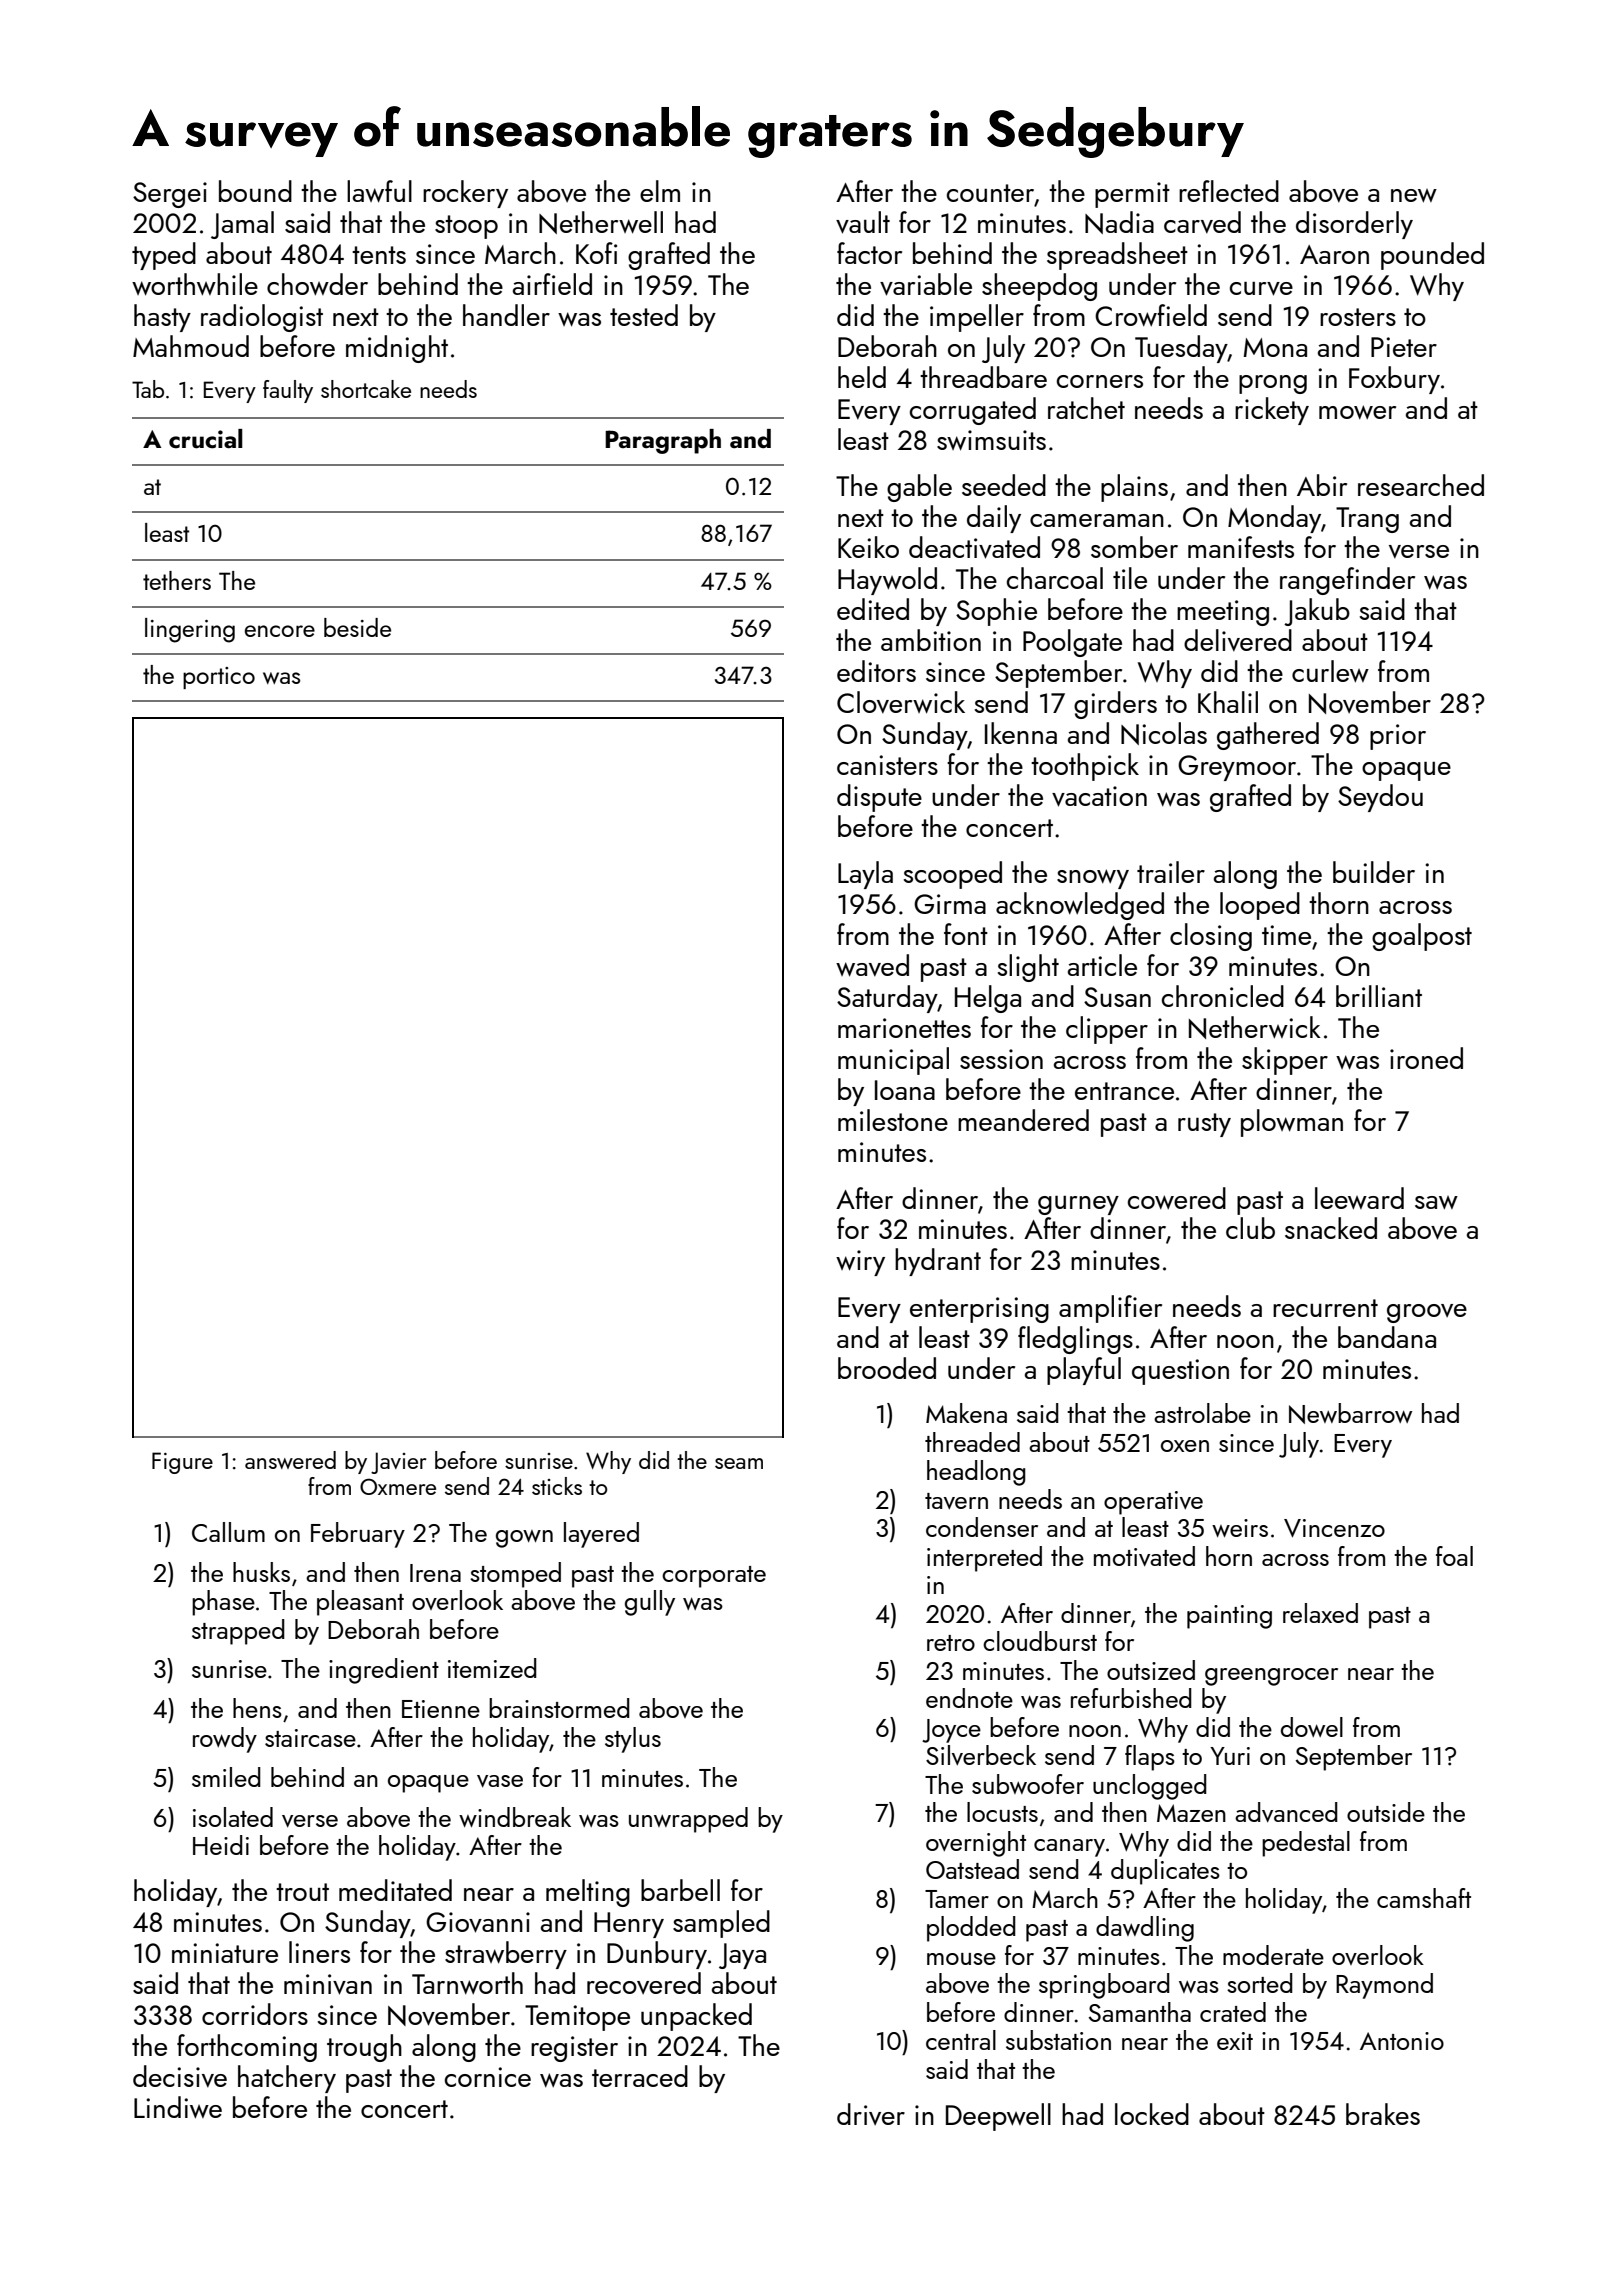  Describe the element at coordinates (1132, 195) in the screenshot. I see `permit` at that location.
